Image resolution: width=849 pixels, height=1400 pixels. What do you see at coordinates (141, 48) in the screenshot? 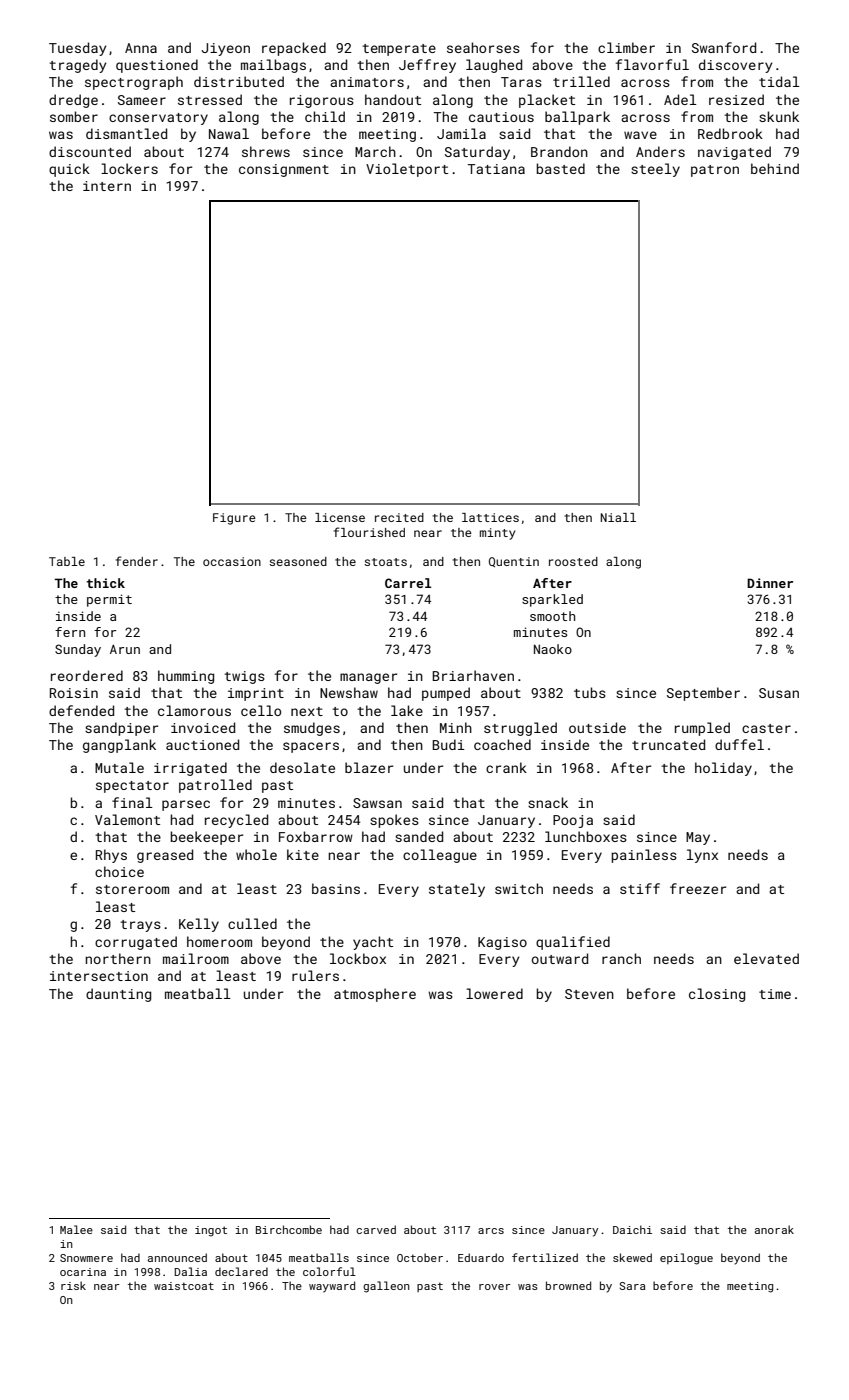
I see `Anna` at bounding box center [141, 48].
